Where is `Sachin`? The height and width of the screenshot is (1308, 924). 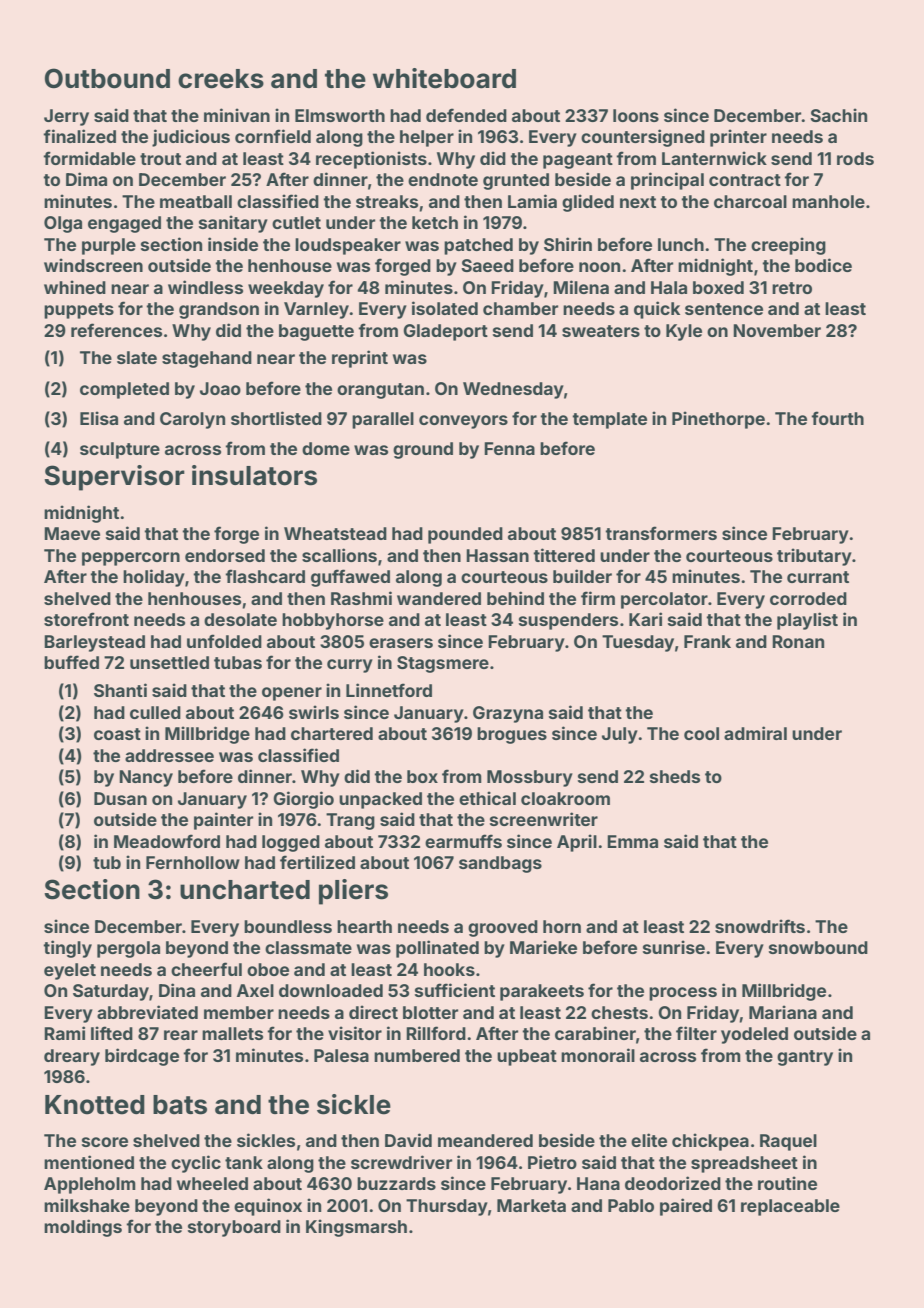
Sachin is located at coordinates (838, 115).
